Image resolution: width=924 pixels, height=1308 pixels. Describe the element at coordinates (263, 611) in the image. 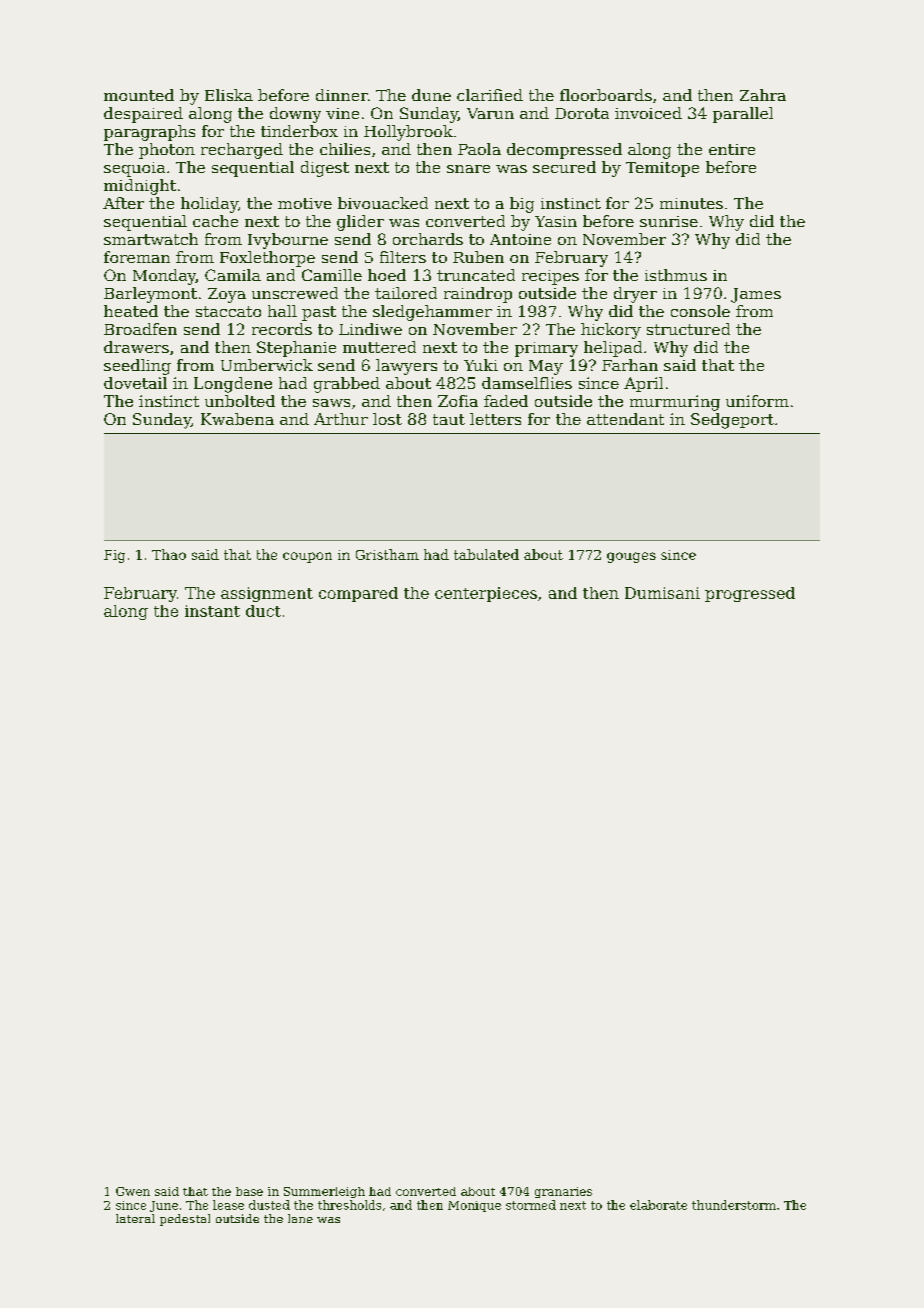

I see `duct` at that location.
